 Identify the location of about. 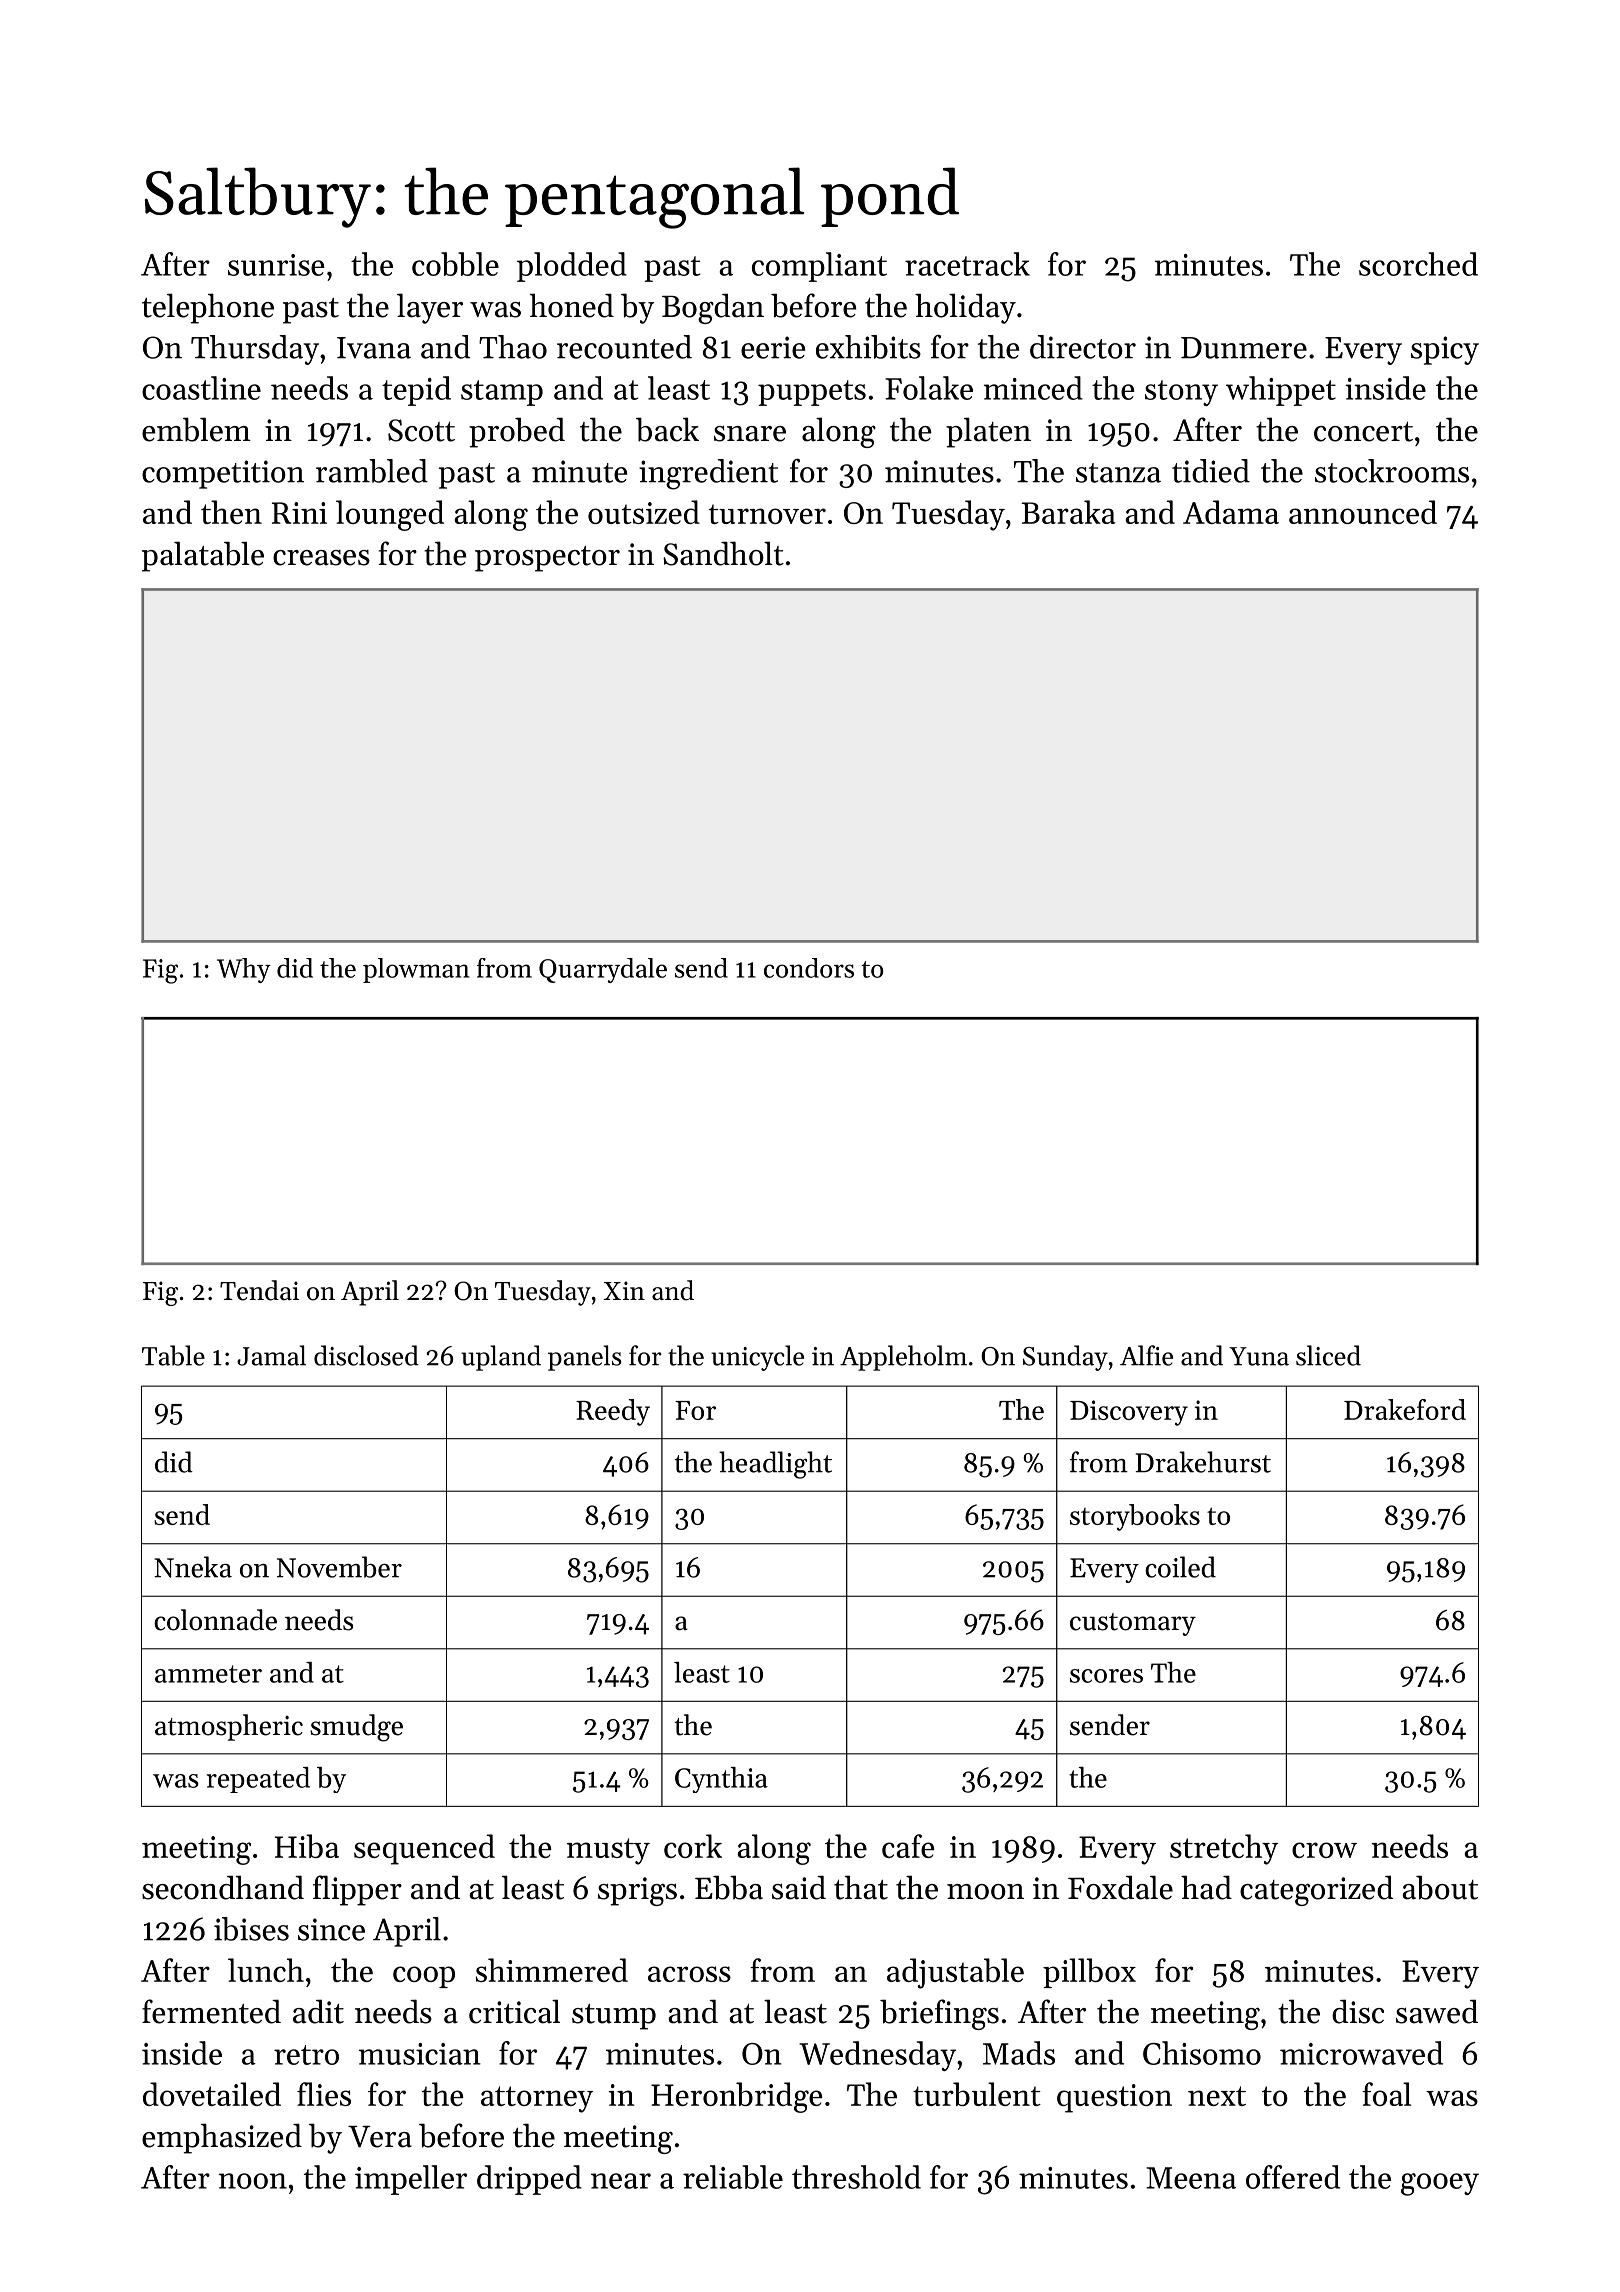
(1440, 1887).
